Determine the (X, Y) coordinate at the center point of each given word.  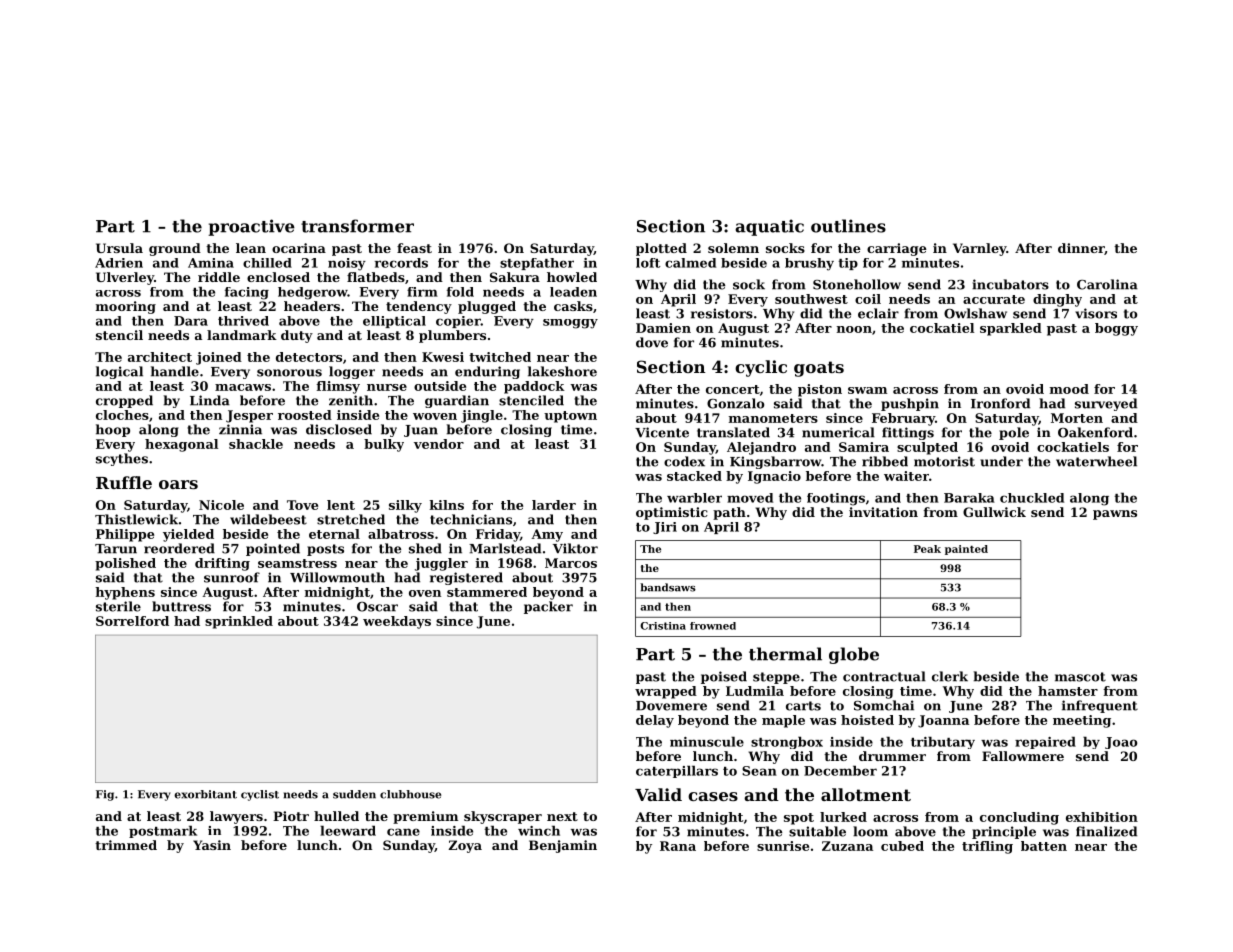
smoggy (570, 324)
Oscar (377, 607)
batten (1044, 846)
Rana (678, 846)
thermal (785, 654)
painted (966, 550)
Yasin (212, 845)
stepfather (537, 264)
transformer (357, 226)
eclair (878, 313)
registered (466, 578)
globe (854, 655)
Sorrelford (132, 621)
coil (868, 299)
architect (160, 357)
